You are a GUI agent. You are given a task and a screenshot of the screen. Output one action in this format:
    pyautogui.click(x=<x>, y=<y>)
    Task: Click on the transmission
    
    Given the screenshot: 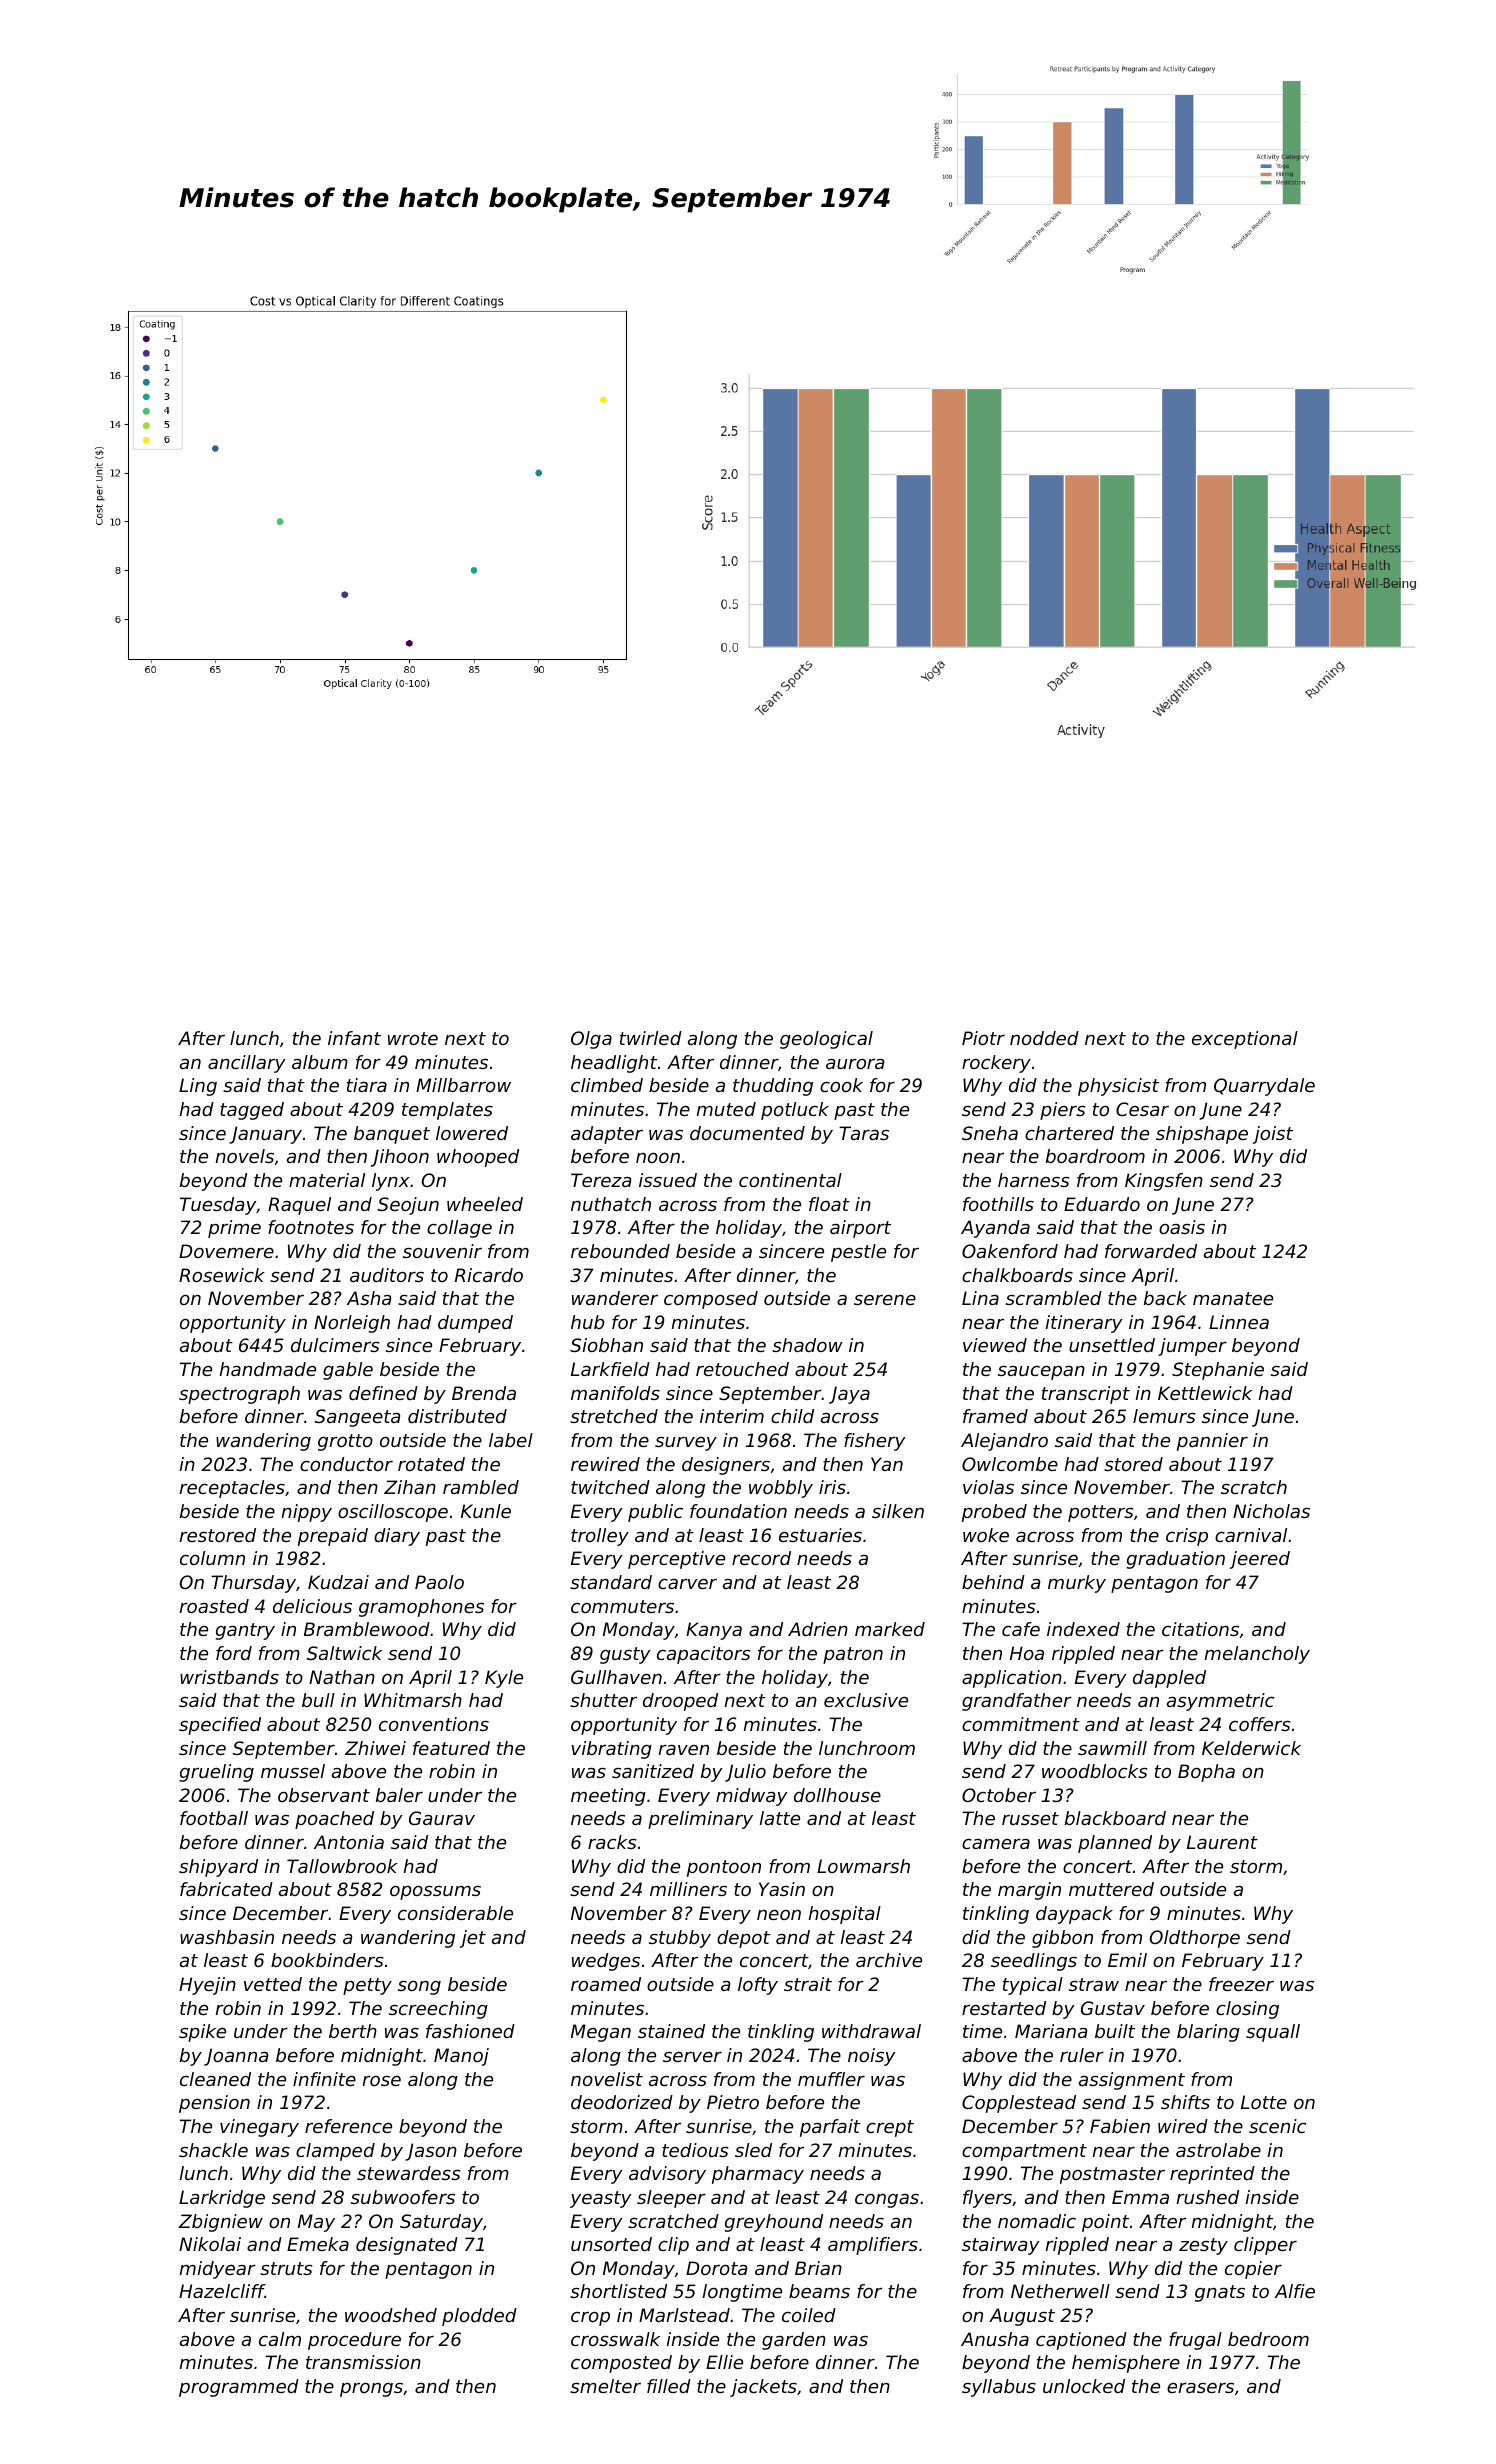 What is the action you would take?
    pyautogui.click(x=363, y=2362)
